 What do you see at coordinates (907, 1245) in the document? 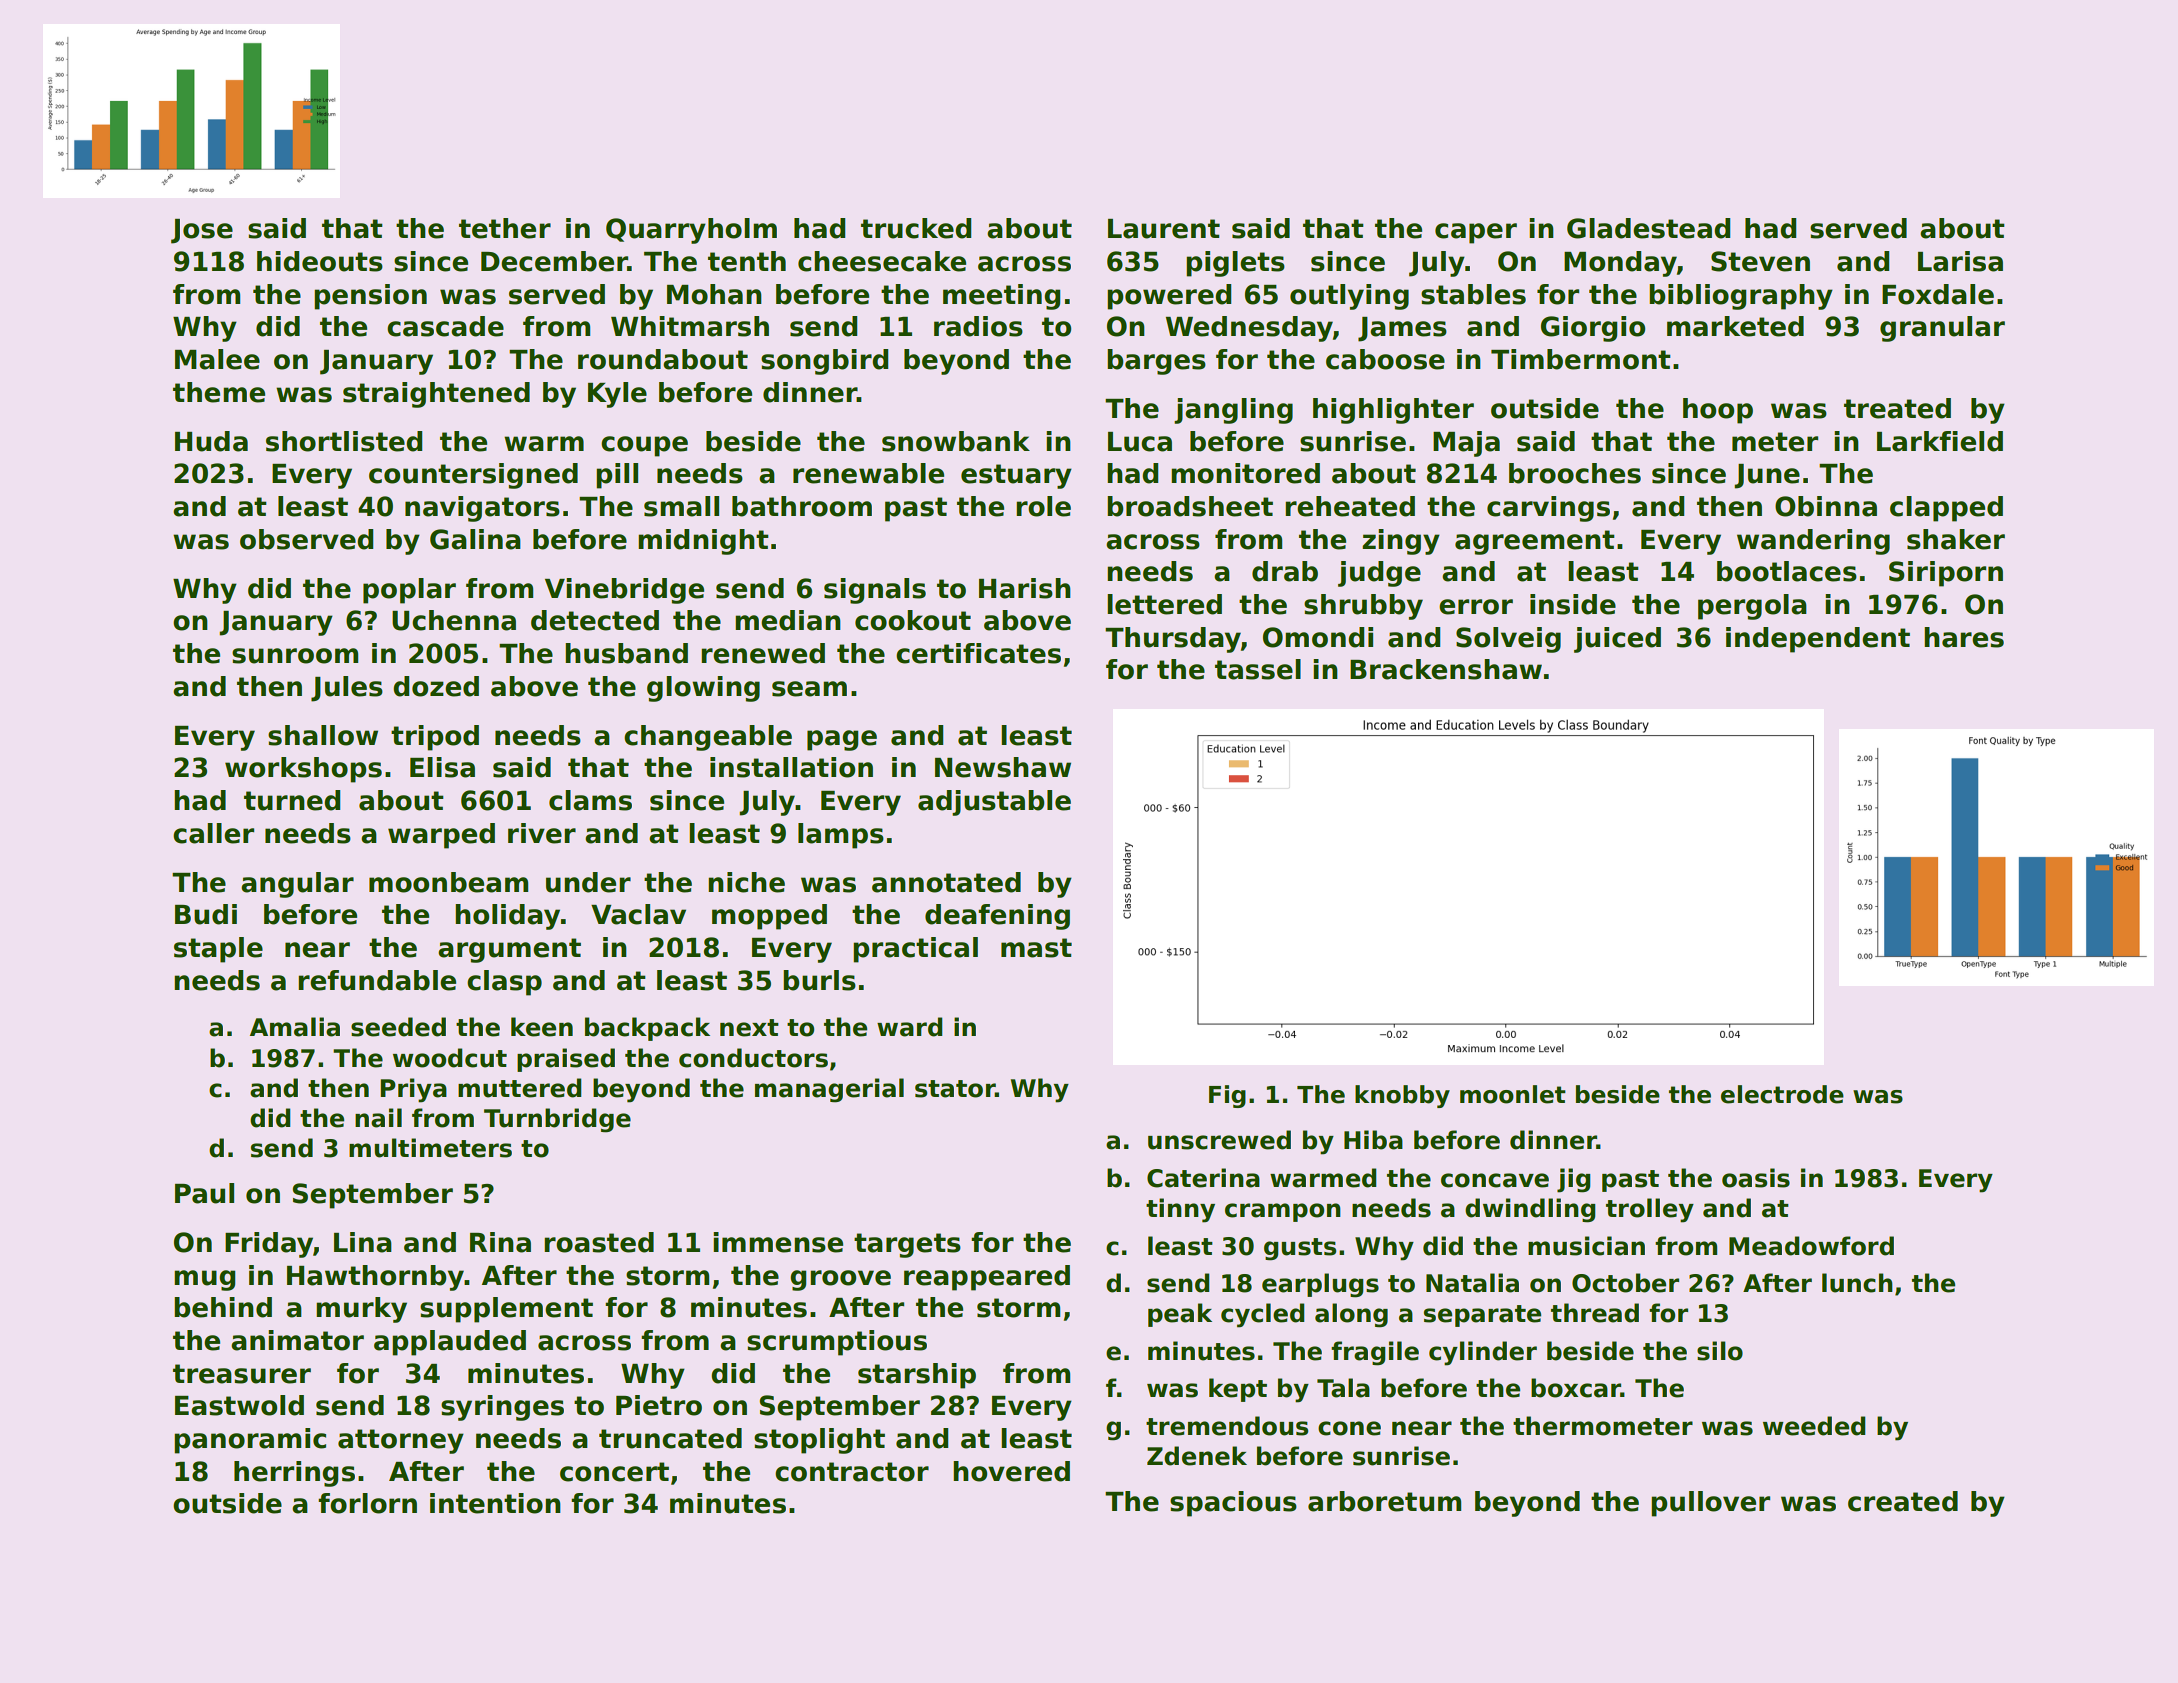
I see `targets` at bounding box center [907, 1245].
